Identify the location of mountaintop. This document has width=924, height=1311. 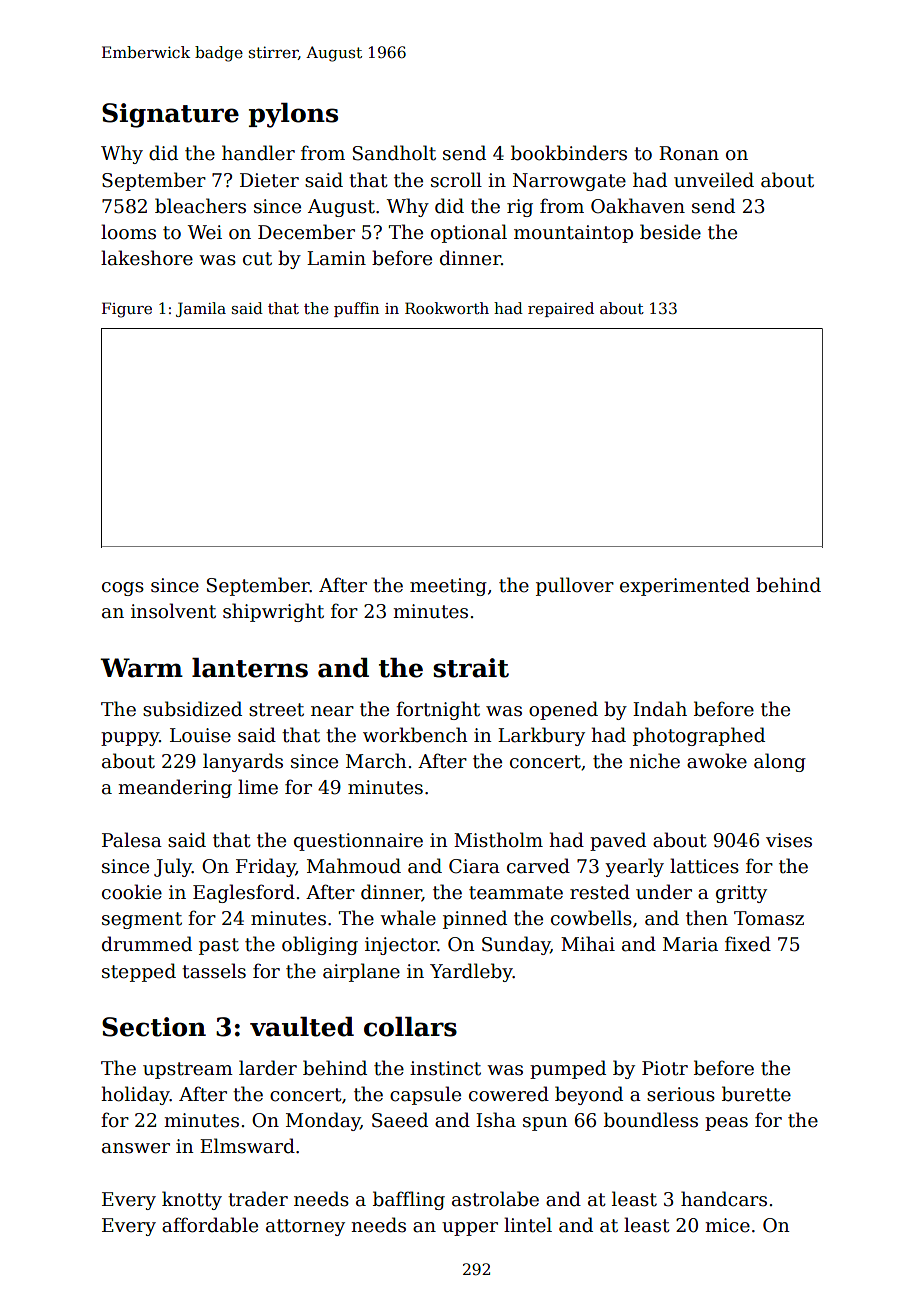
(573, 234).
